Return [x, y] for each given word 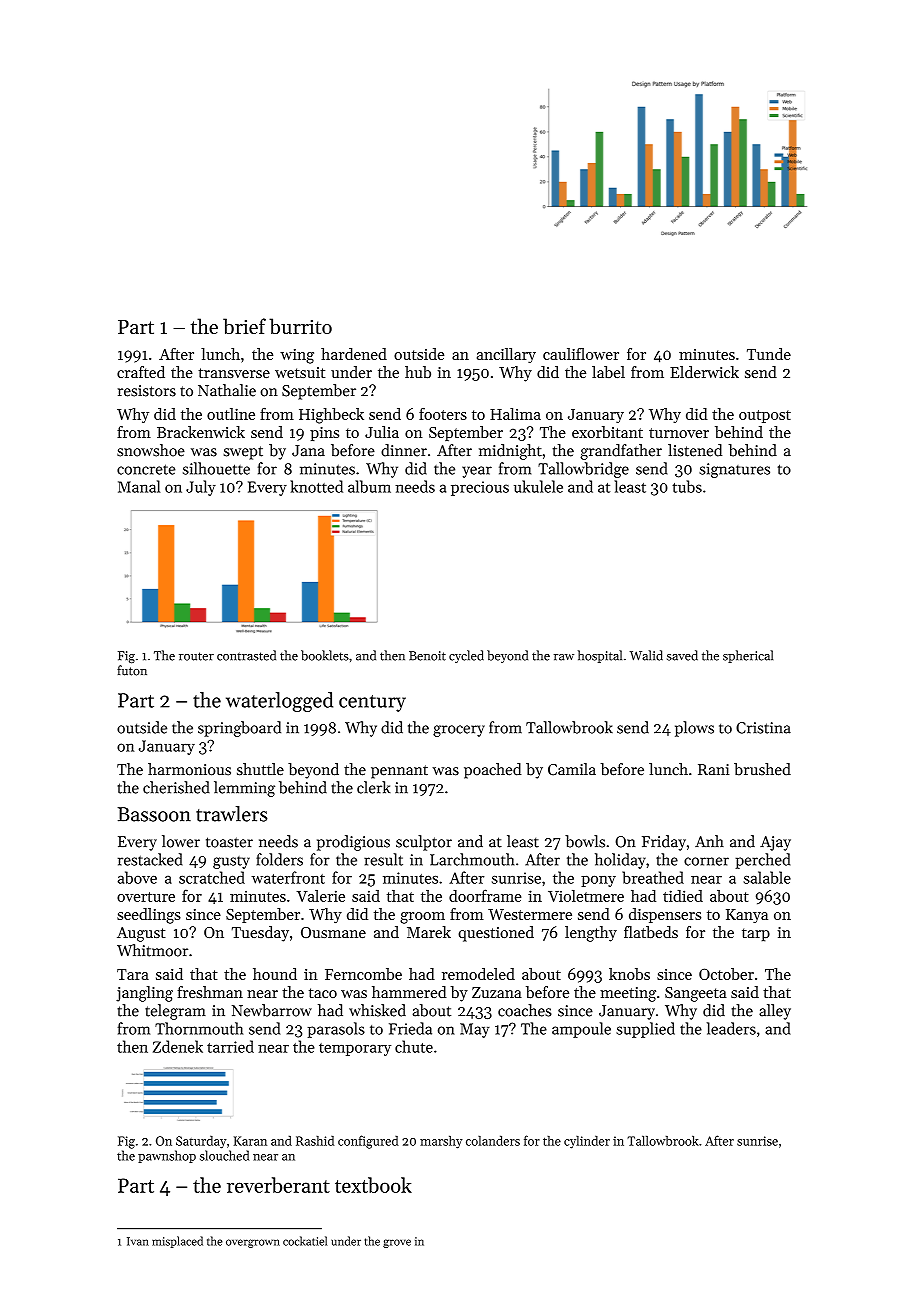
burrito [300, 326]
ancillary [506, 355]
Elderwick [704, 372]
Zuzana [497, 992]
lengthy [591, 934]
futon [132, 670]
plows [694, 729]
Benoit [427, 656]
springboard [239, 729]
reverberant [278, 1185]
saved [682, 655]
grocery [459, 731]
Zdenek [178, 1046]
